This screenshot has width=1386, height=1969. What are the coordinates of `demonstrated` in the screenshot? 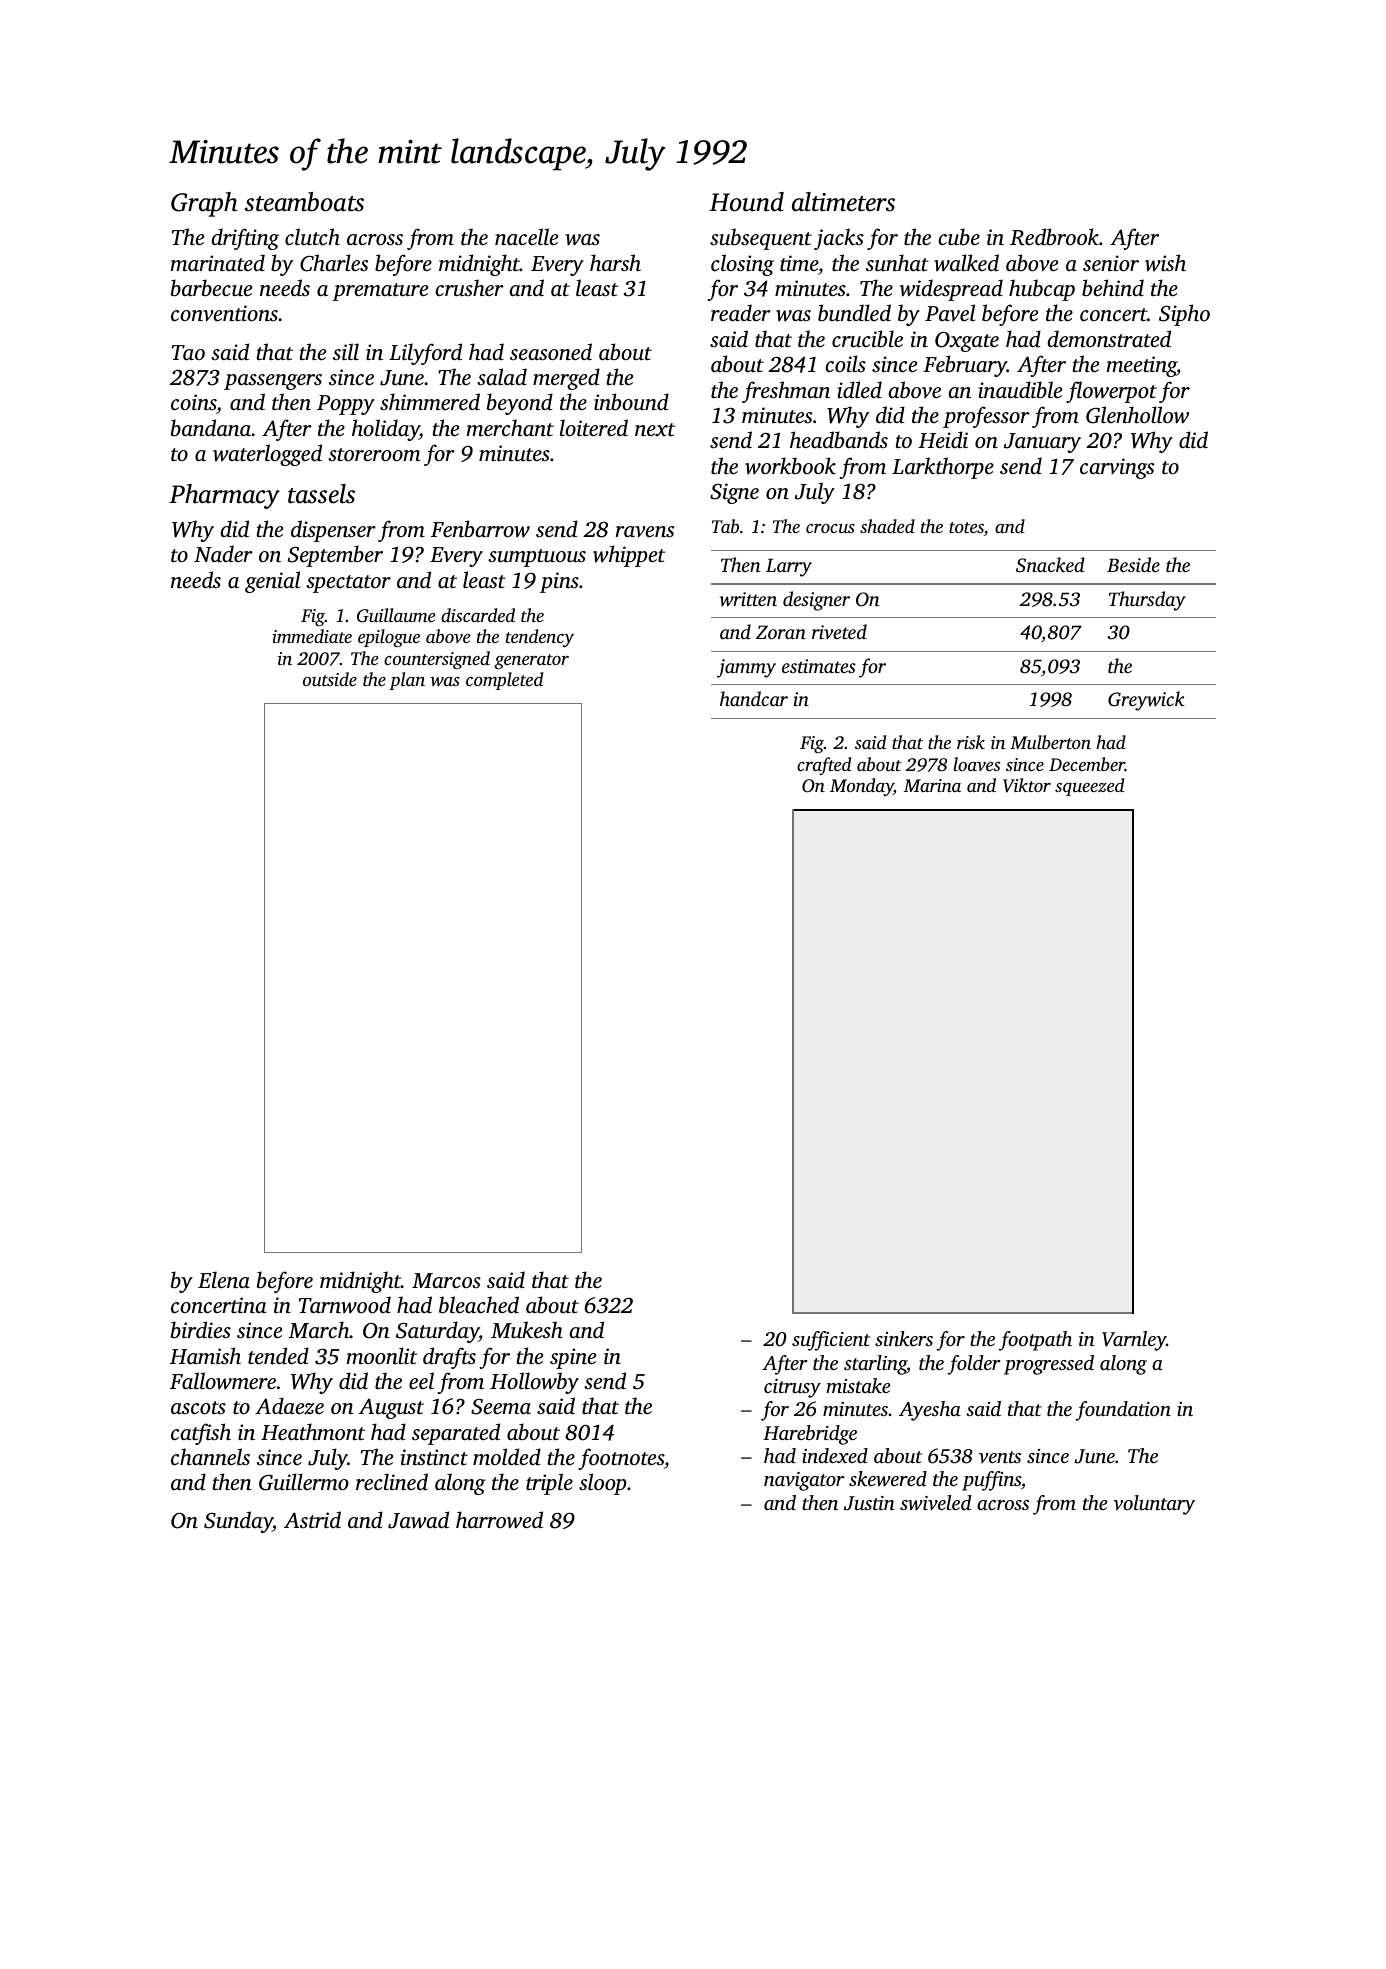 It's located at (1109, 338).
